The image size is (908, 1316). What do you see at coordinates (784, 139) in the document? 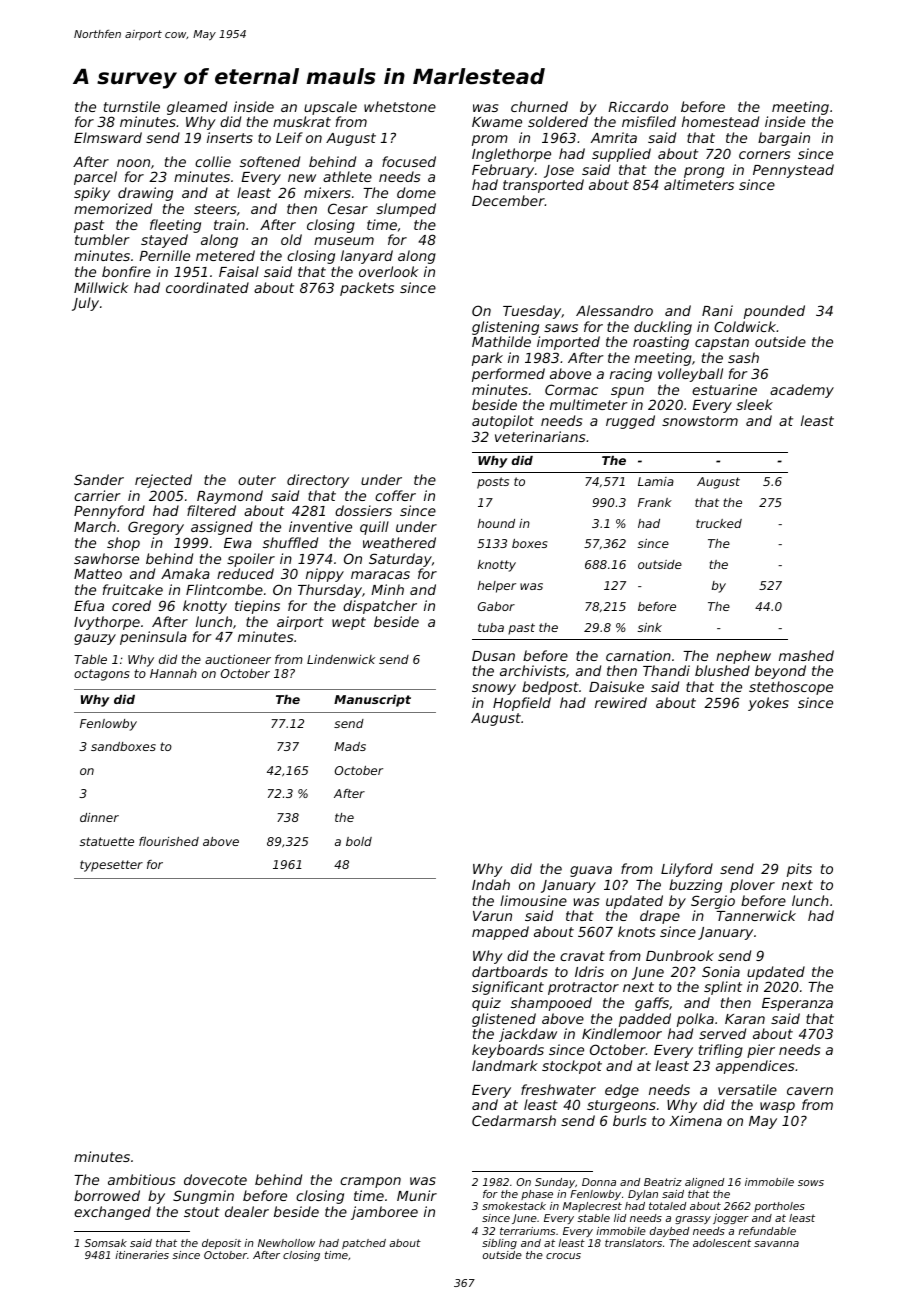
I see `bargain` at bounding box center [784, 139].
